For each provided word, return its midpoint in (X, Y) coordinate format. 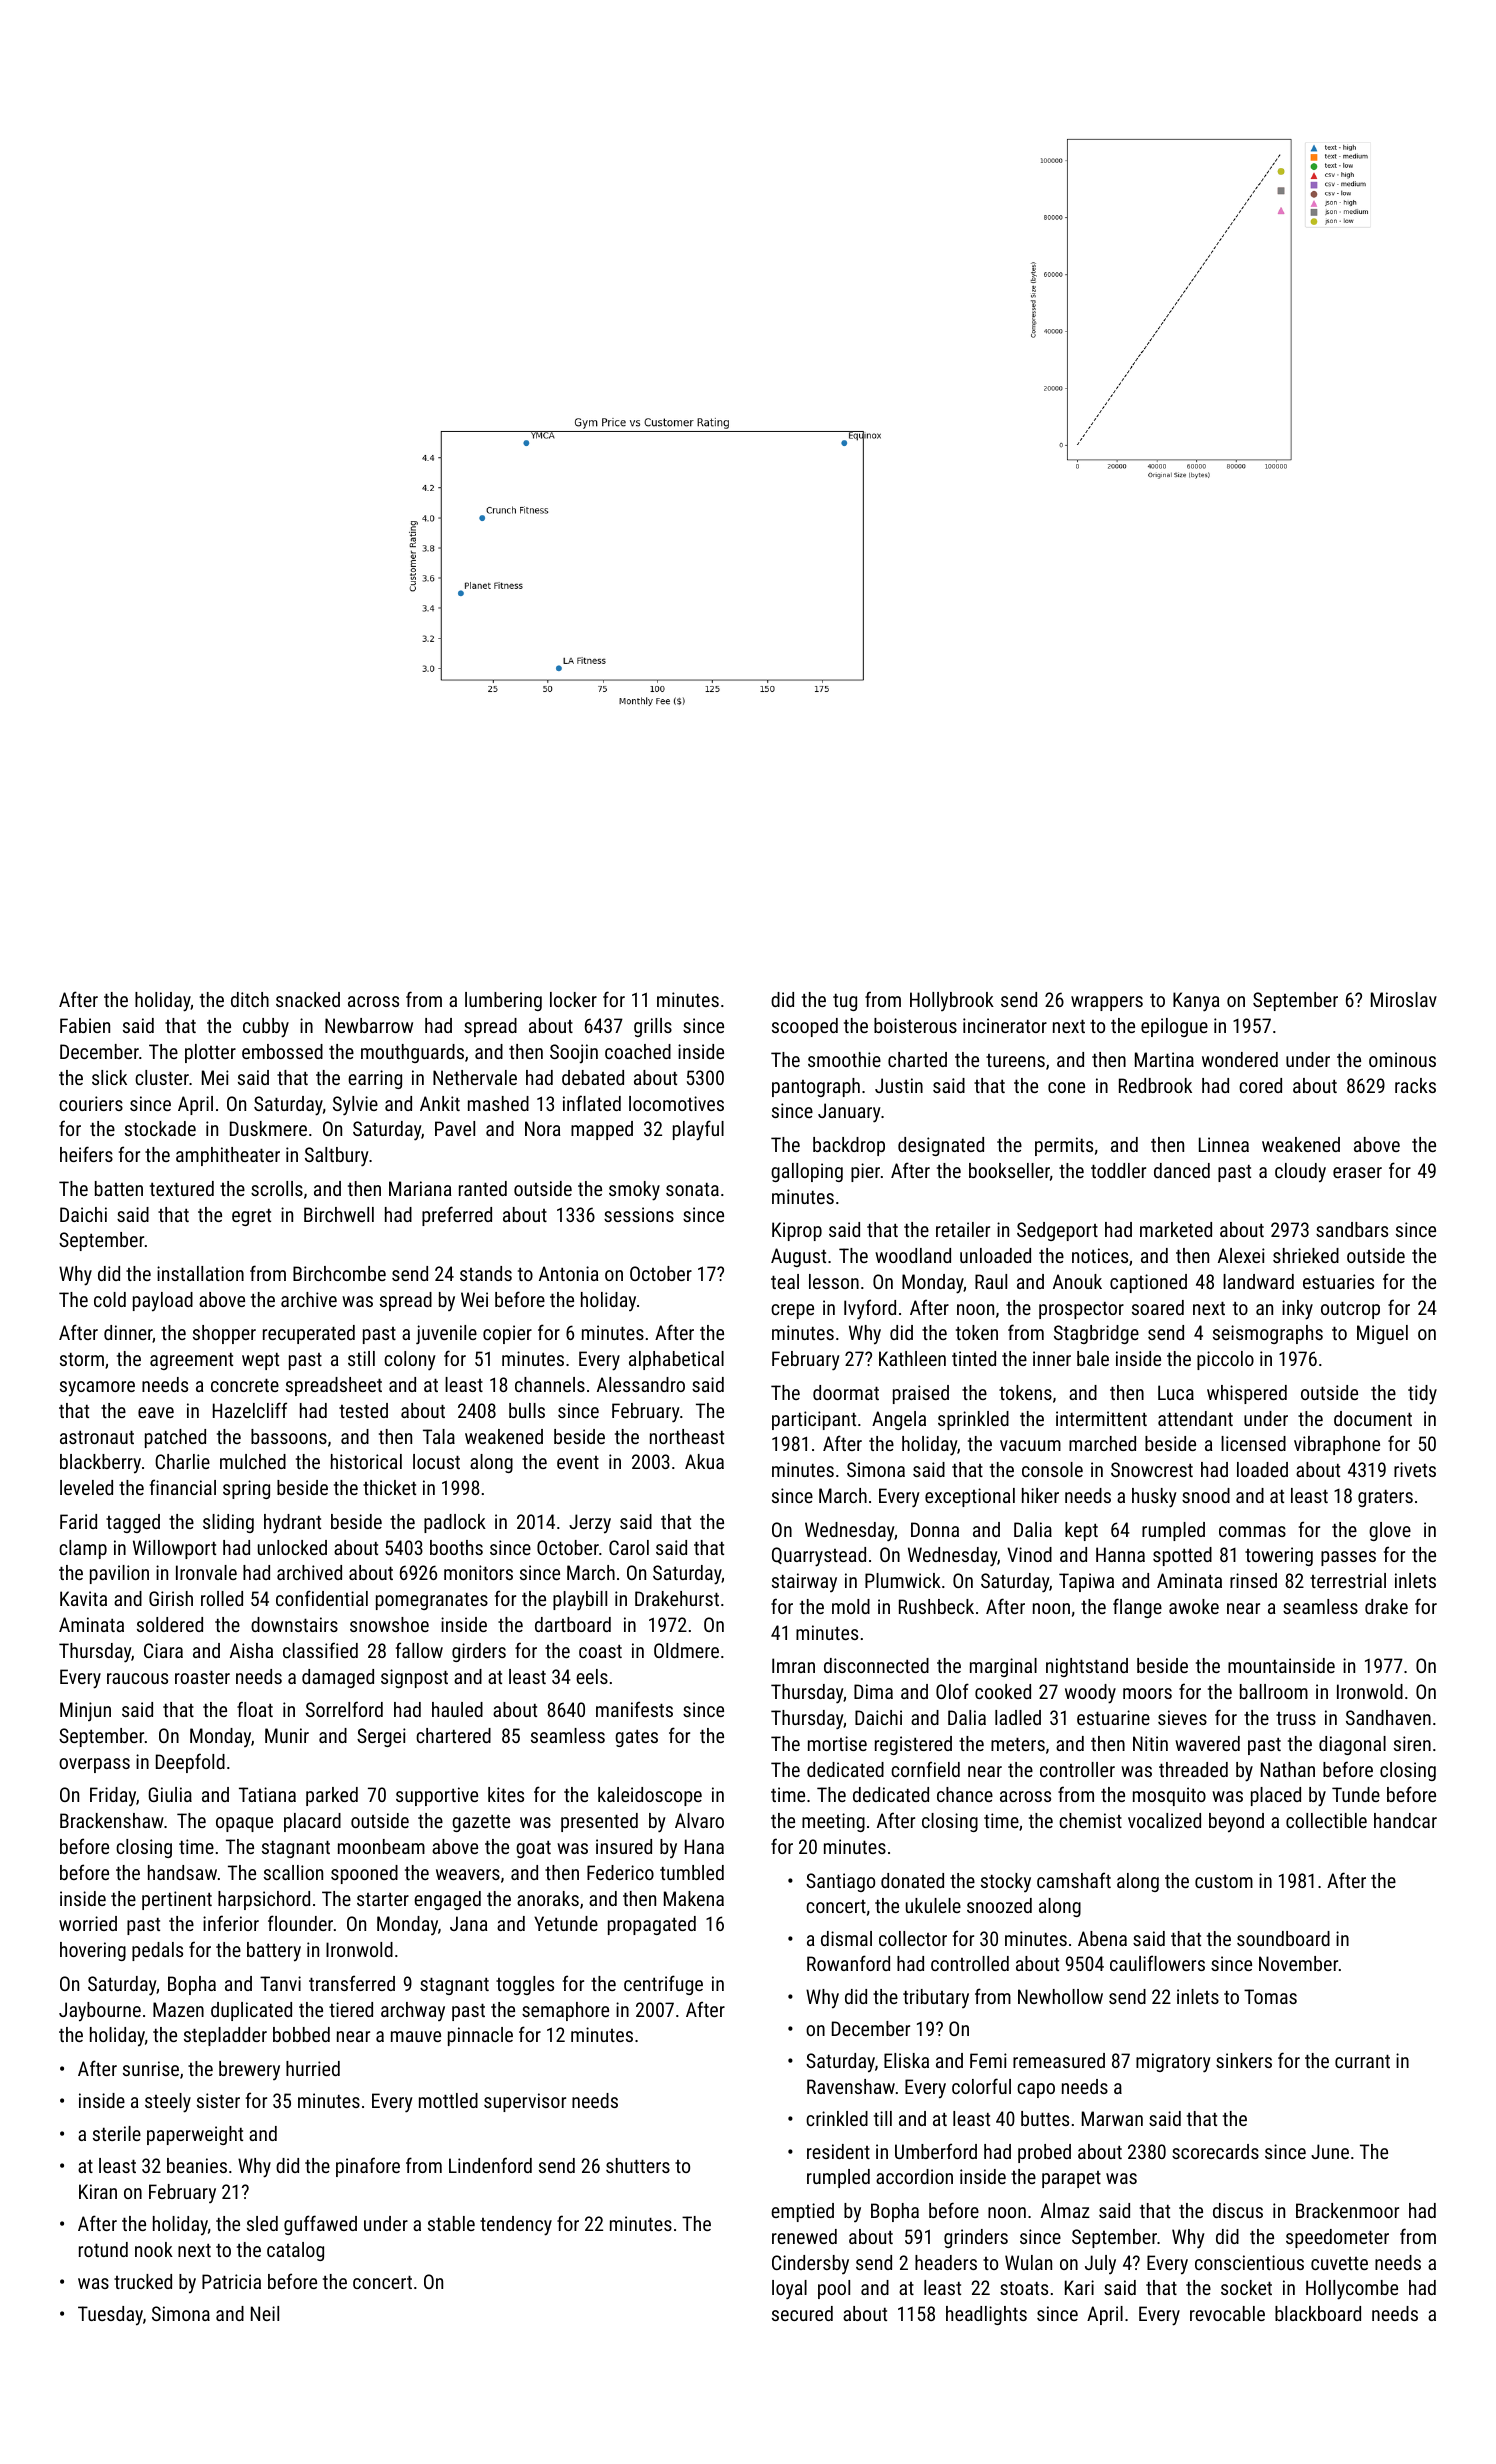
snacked (308, 999)
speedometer (1337, 2238)
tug (845, 1002)
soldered (170, 1624)
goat (533, 1849)
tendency (516, 2226)
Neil (265, 2313)
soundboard (1283, 1938)
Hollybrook (952, 1001)
